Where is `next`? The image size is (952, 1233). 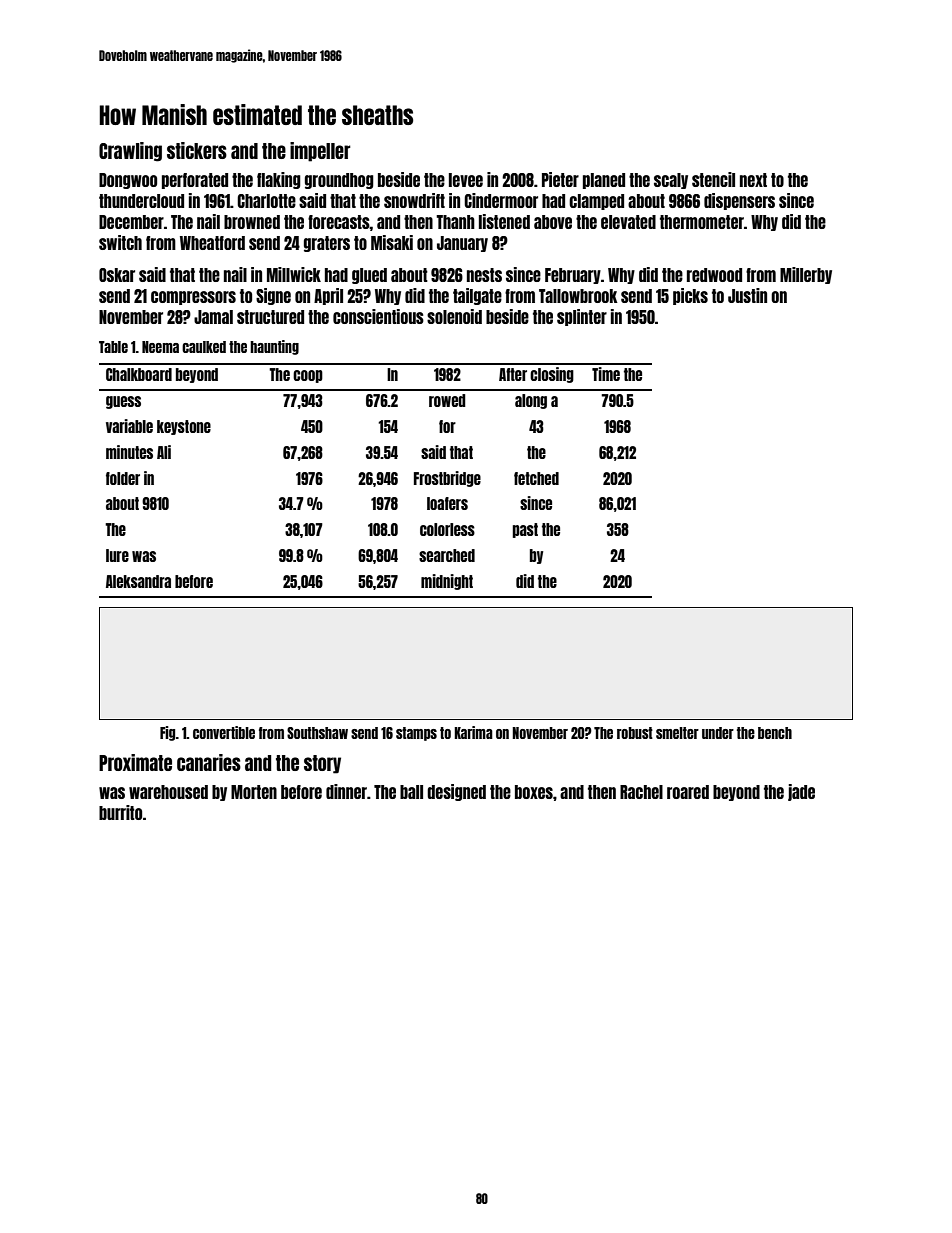 next is located at coordinates (753, 180).
